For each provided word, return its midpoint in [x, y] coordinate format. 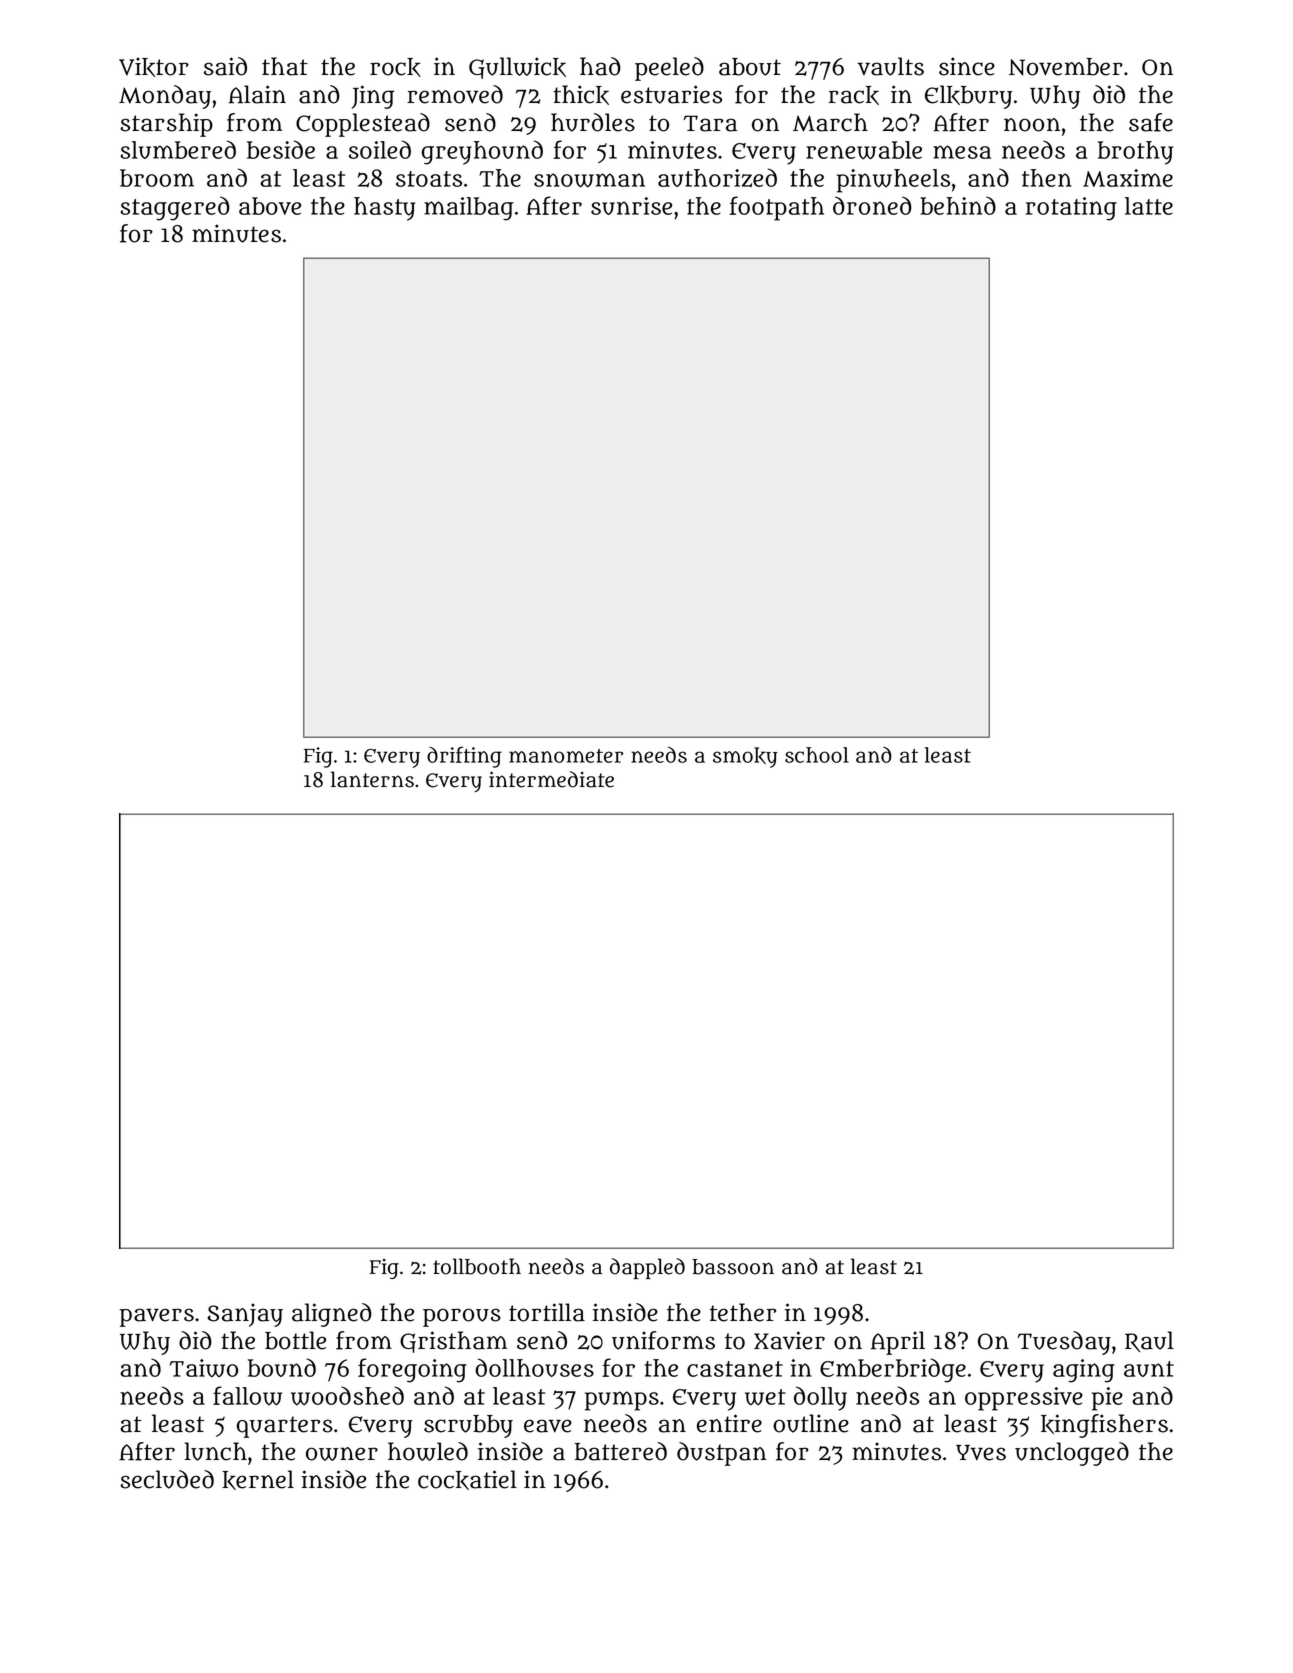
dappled [647, 1268]
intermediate [551, 779]
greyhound [482, 152]
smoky [745, 757]
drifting [464, 757]
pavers [156, 1317]
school [817, 755]
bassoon [733, 1267]
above [270, 206]
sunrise [631, 206]
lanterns [372, 779]
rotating [1071, 209]
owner [342, 1454]
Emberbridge [893, 1370]
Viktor [154, 67]
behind [958, 205]
